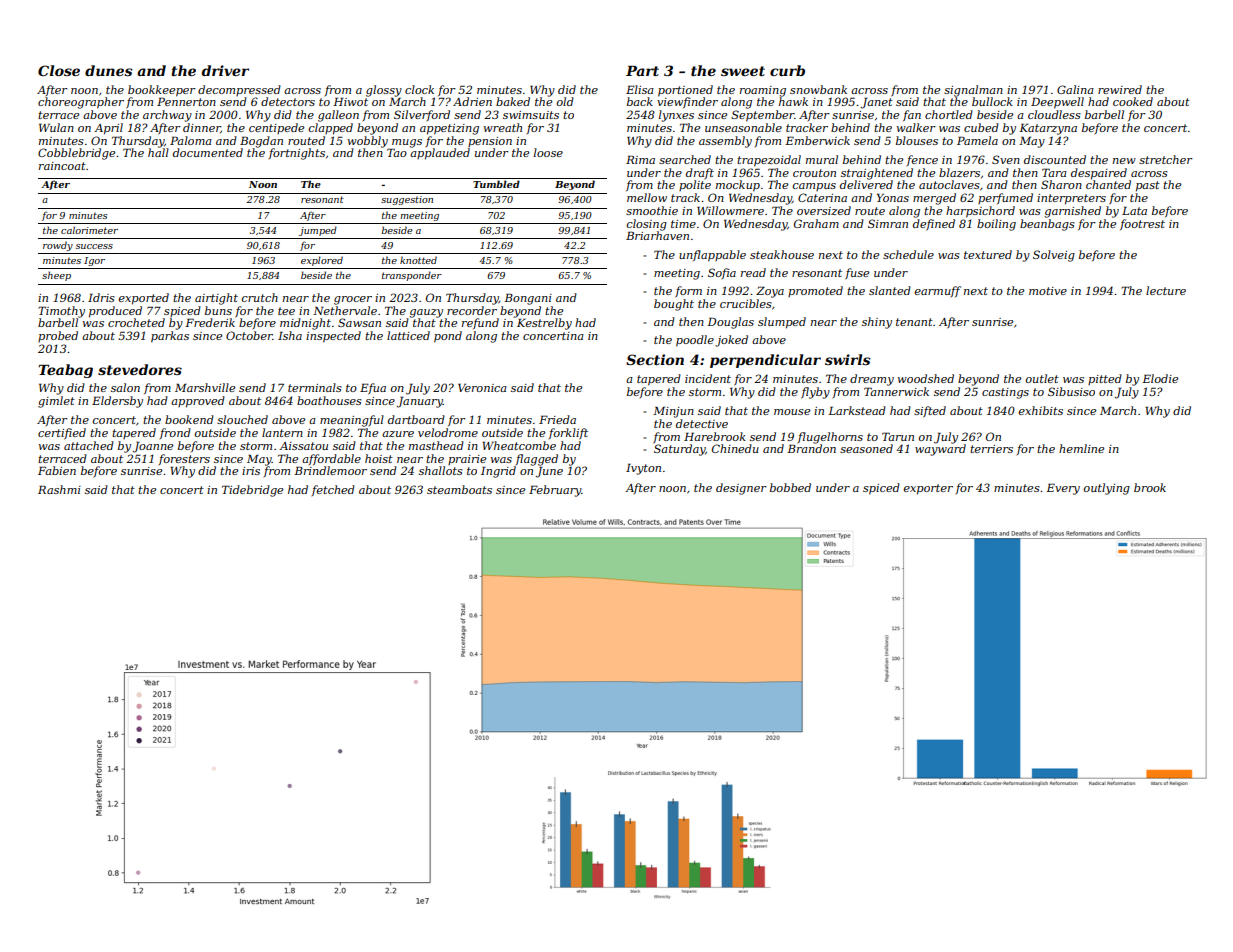 This screenshot has width=1233, height=952. Describe the element at coordinates (1075, 89) in the screenshot. I see `Galina` at that location.
